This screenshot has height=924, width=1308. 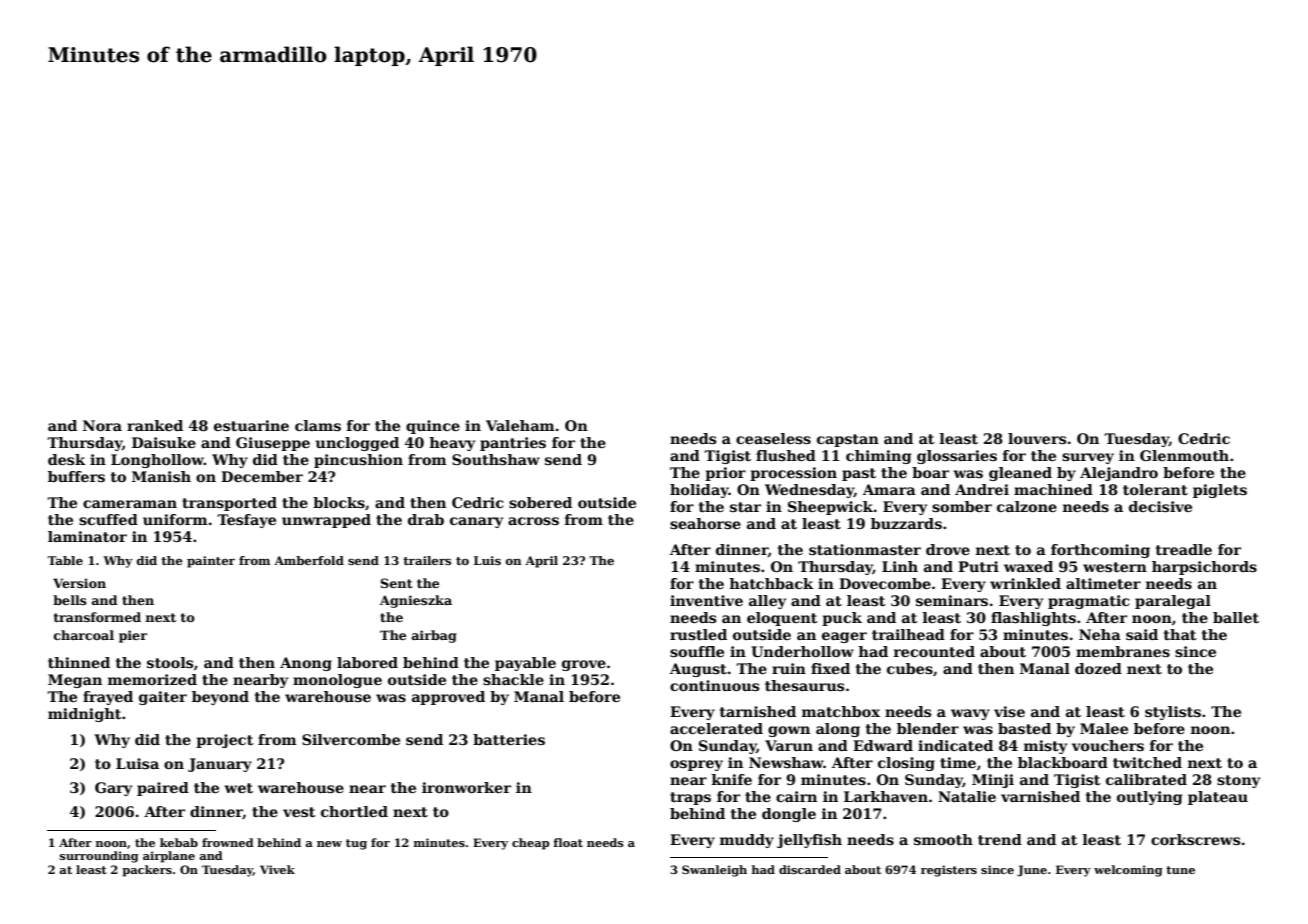 I want to click on that, so click(x=1180, y=634).
